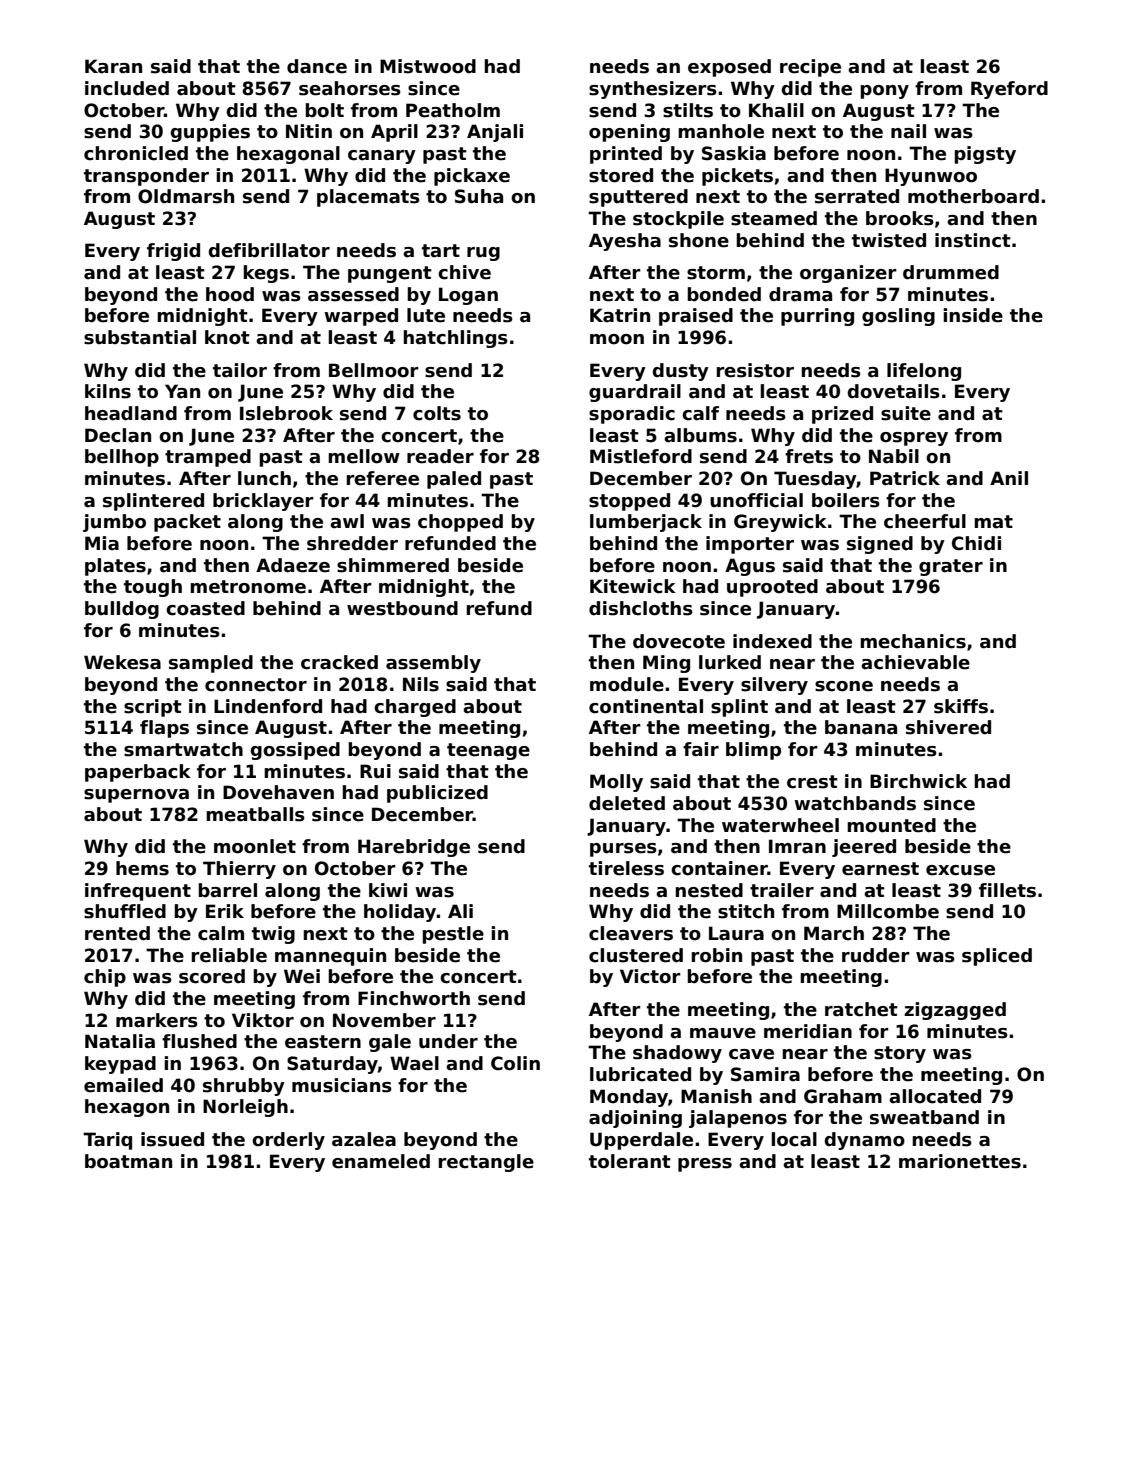  Describe the element at coordinates (140, 337) in the screenshot. I see `substantial` at that location.
